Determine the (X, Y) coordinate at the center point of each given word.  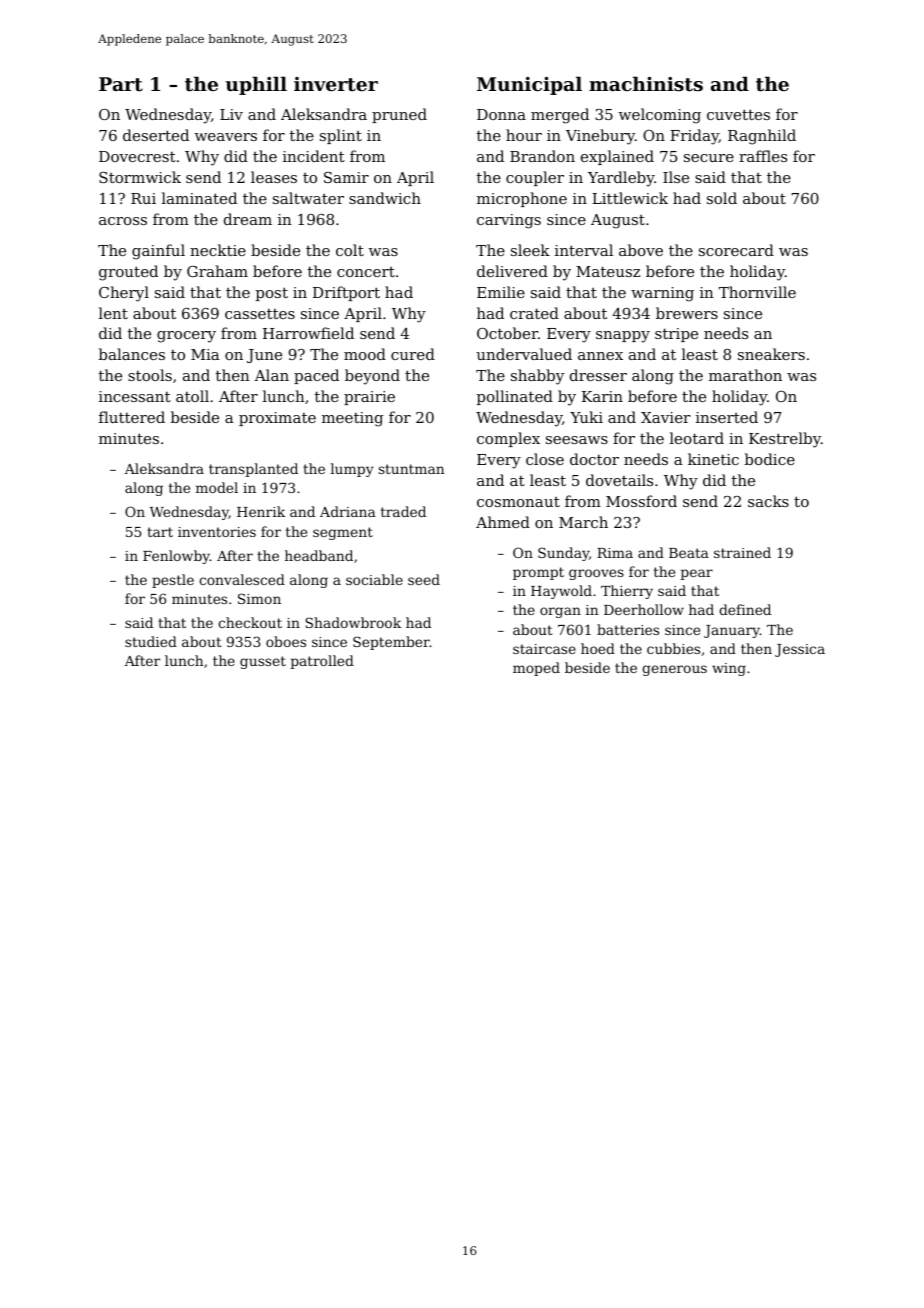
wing (729, 669)
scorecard (736, 250)
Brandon (542, 156)
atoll (192, 396)
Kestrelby (785, 440)
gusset (263, 662)
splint (341, 136)
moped (536, 669)
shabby (537, 377)
